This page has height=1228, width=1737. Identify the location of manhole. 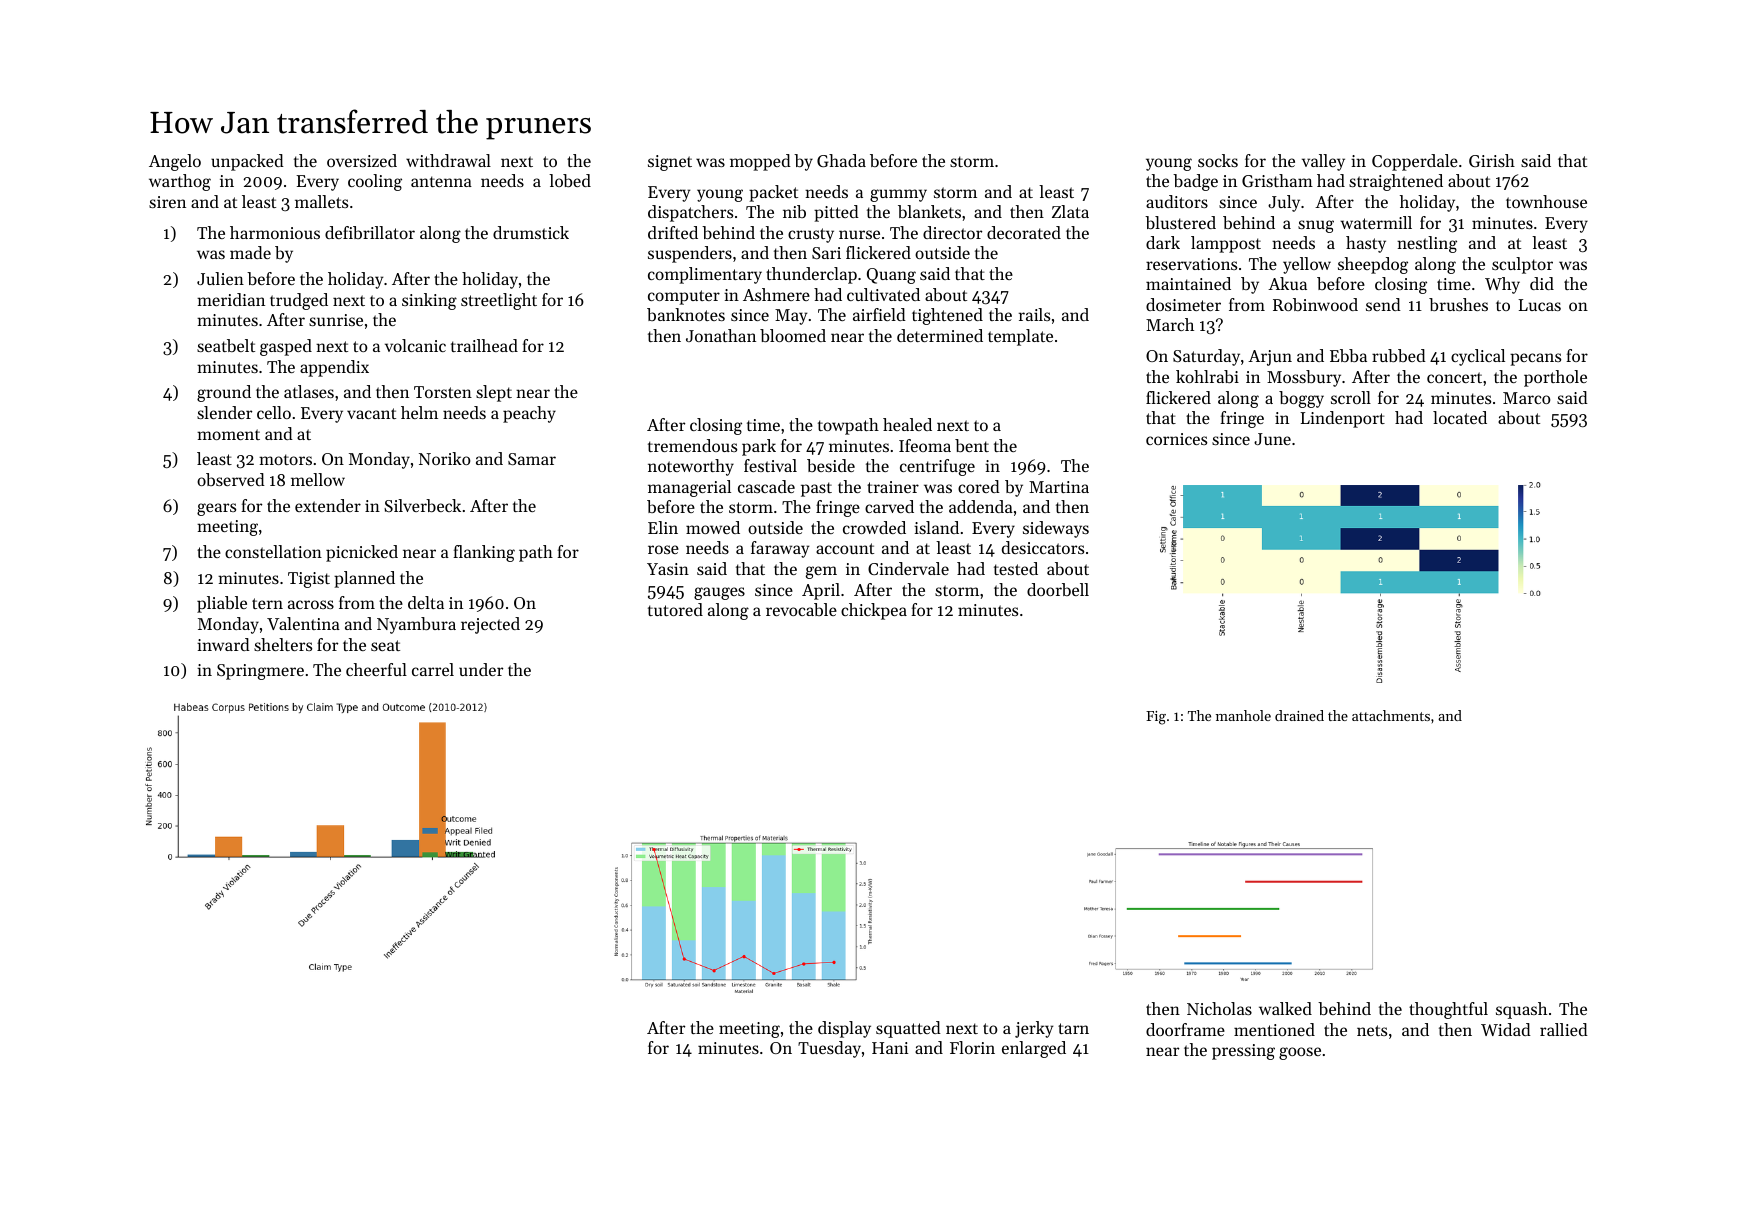
(1243, 715).
